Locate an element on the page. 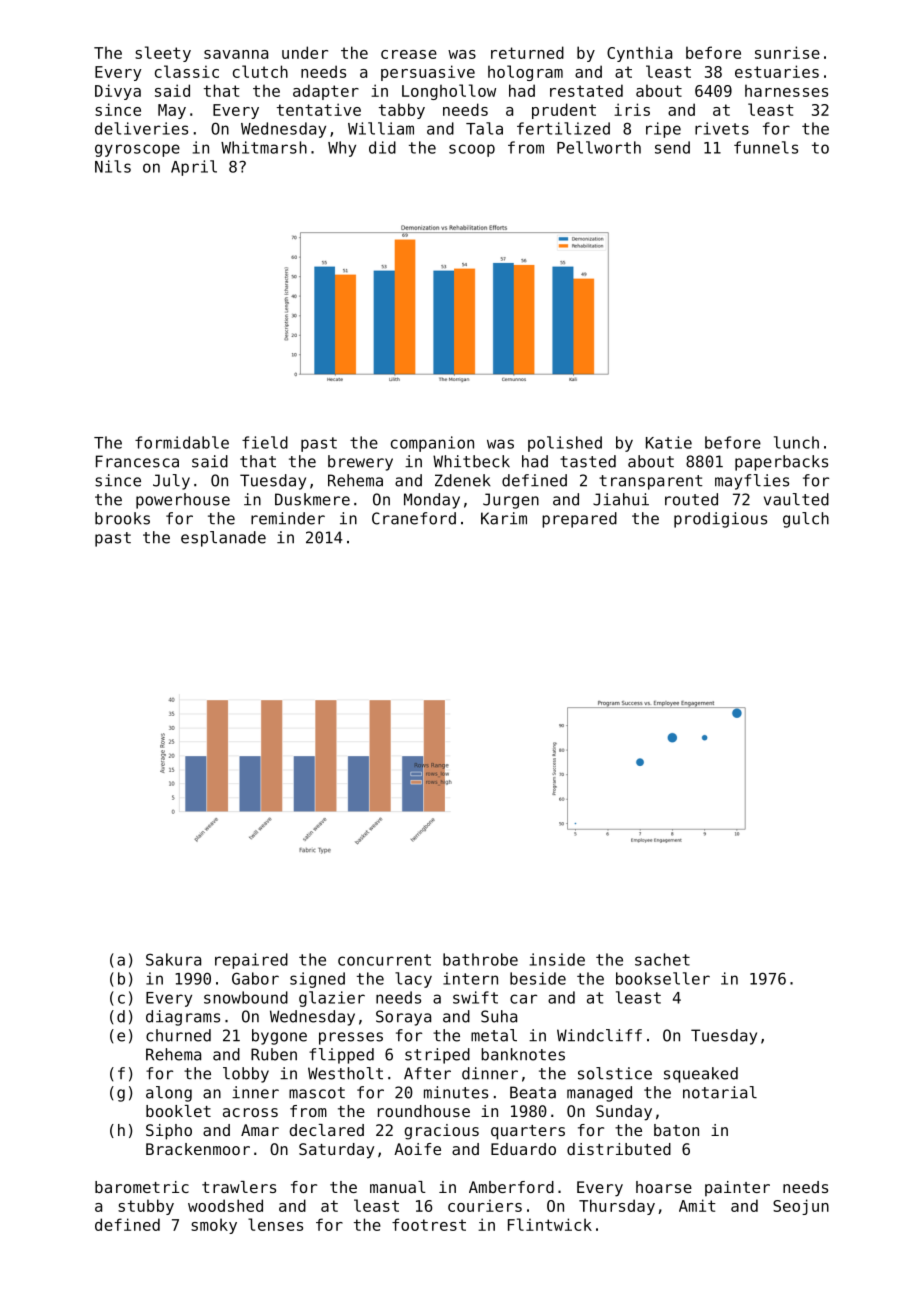 Image resolution: width=924 pixels, height=1308 pixels. gyroscope is located at coordinates (137, 150).
